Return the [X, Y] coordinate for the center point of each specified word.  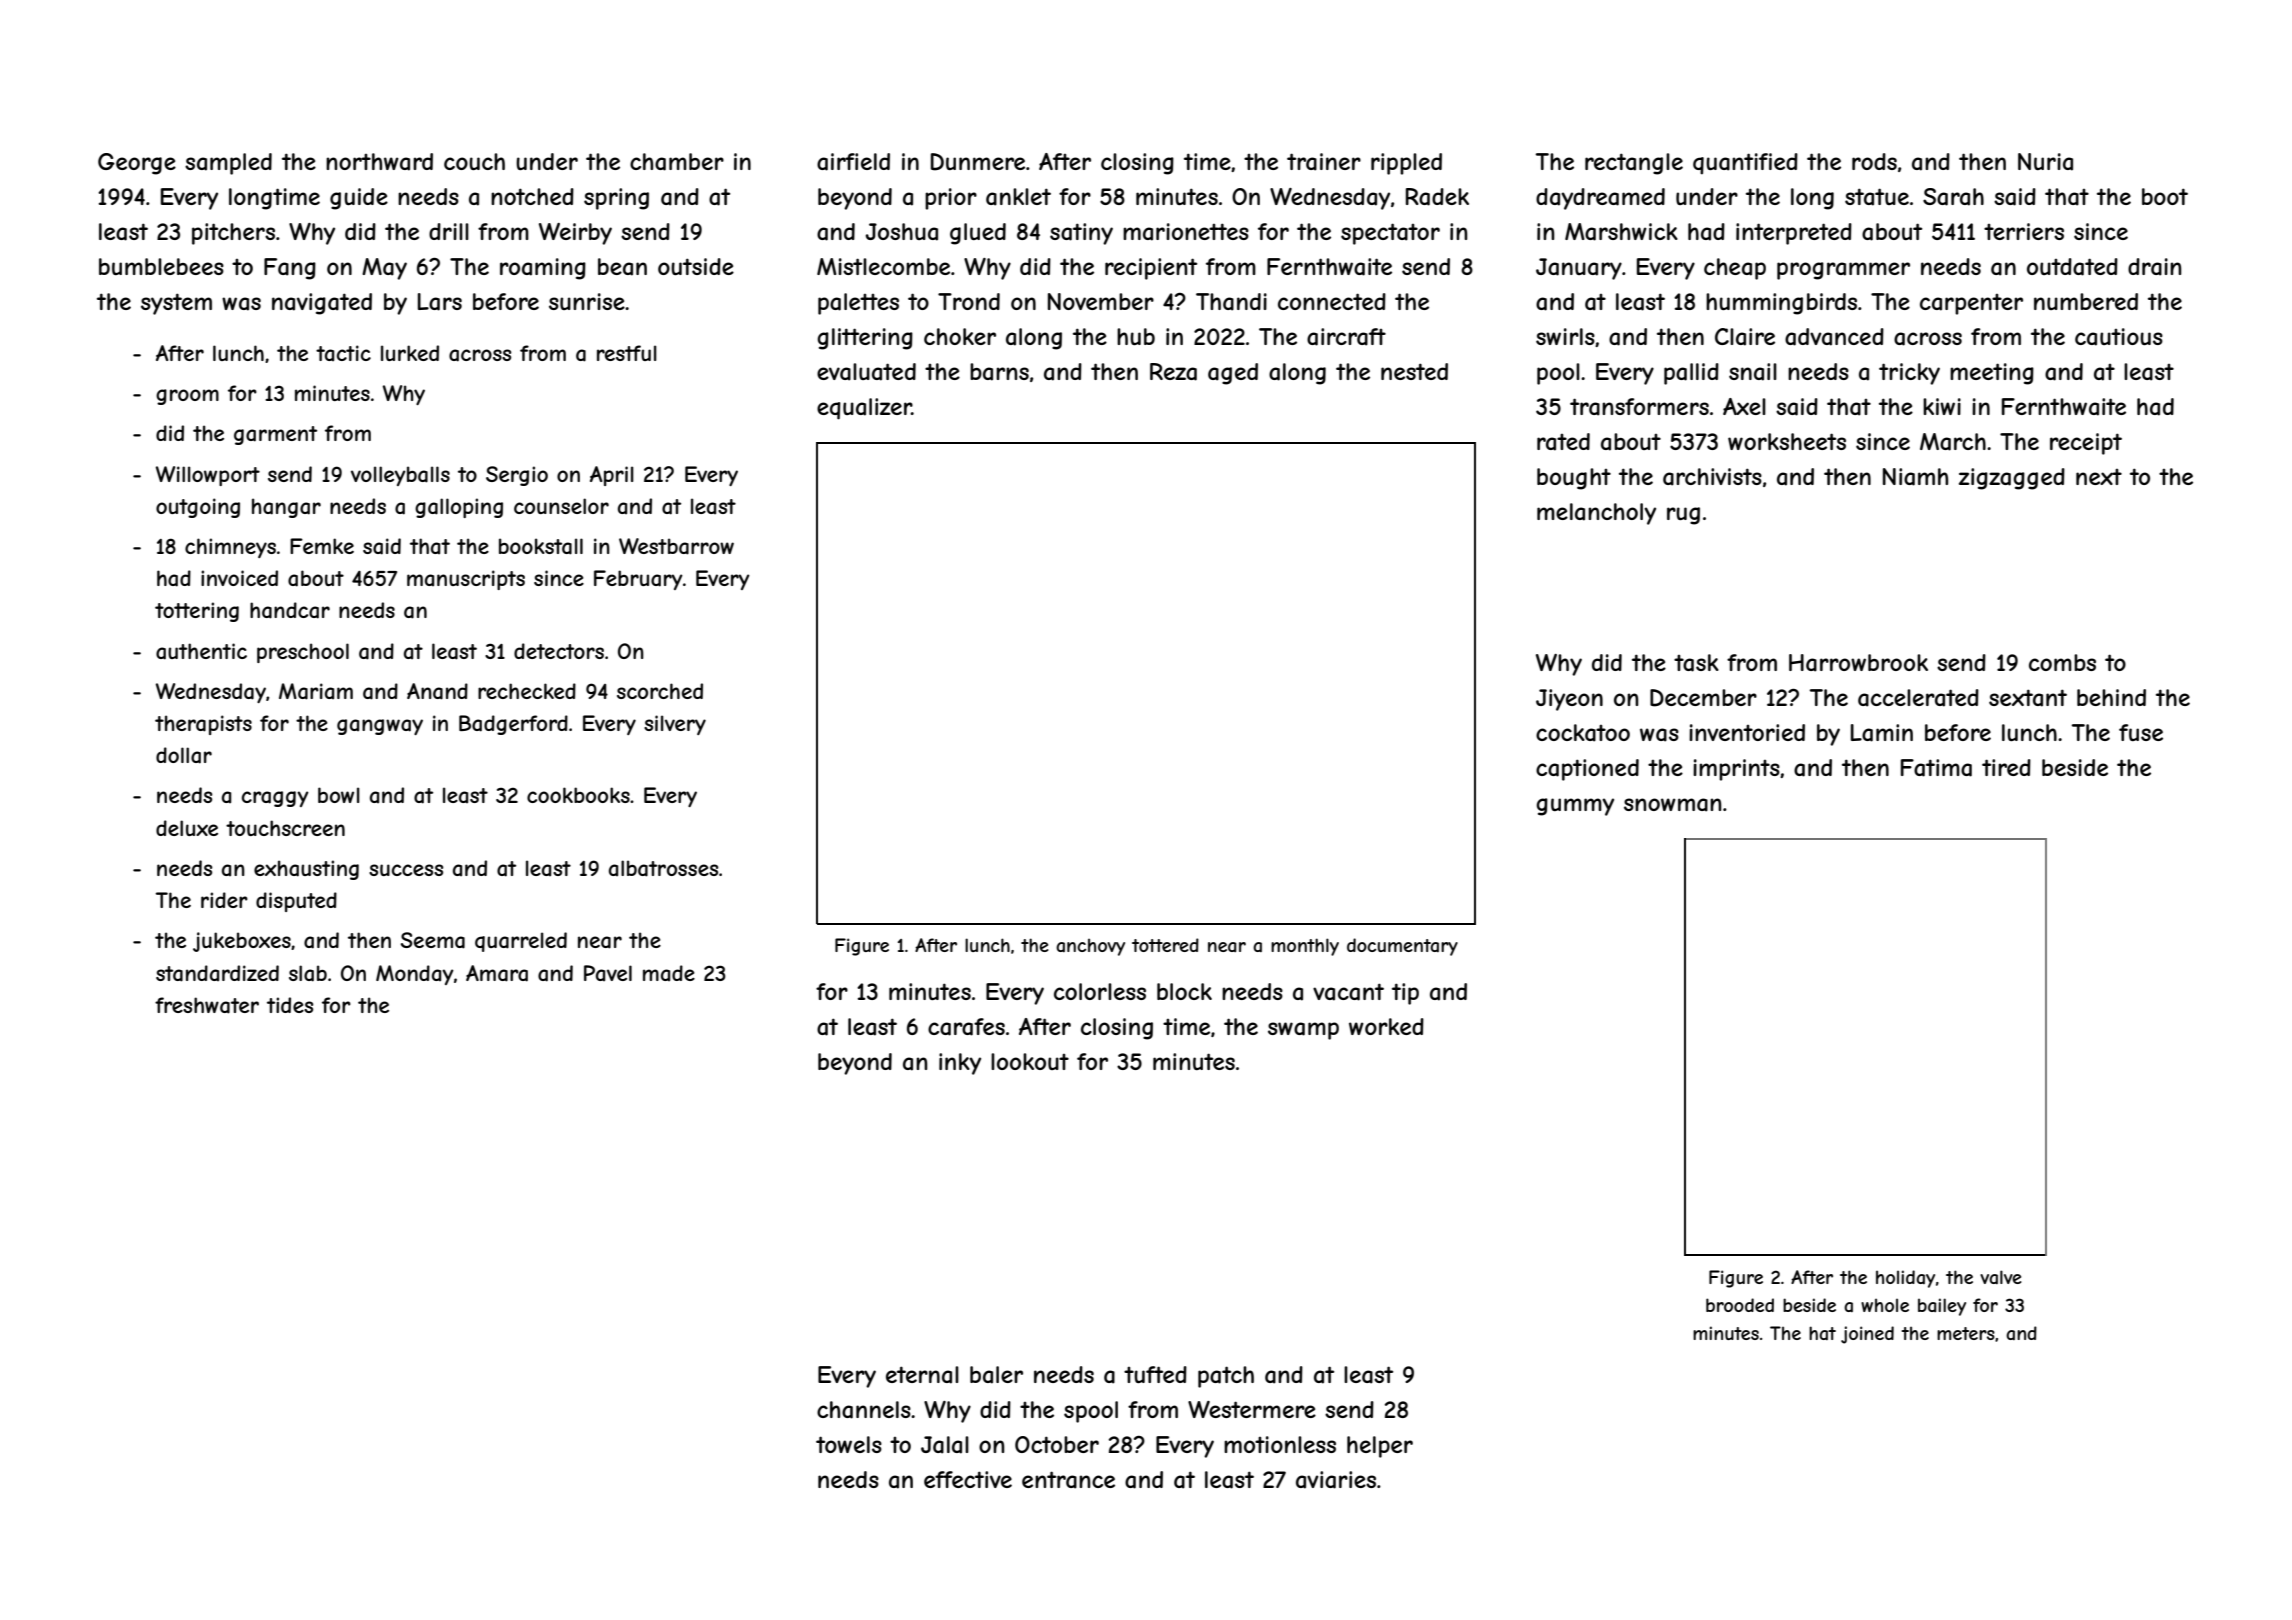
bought [1574, 479]
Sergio [517, 476]
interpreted [1794, 234]
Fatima [1936, 768]
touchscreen [285, 828]
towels [849, 1444]
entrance [1068, 1480]
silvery [675, 725]
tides [290, 1005]
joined [1867, 1335]
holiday [1905, 1279]
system [176, 304]
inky [960, 1064]
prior [951, 199]
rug [1683, 516]
